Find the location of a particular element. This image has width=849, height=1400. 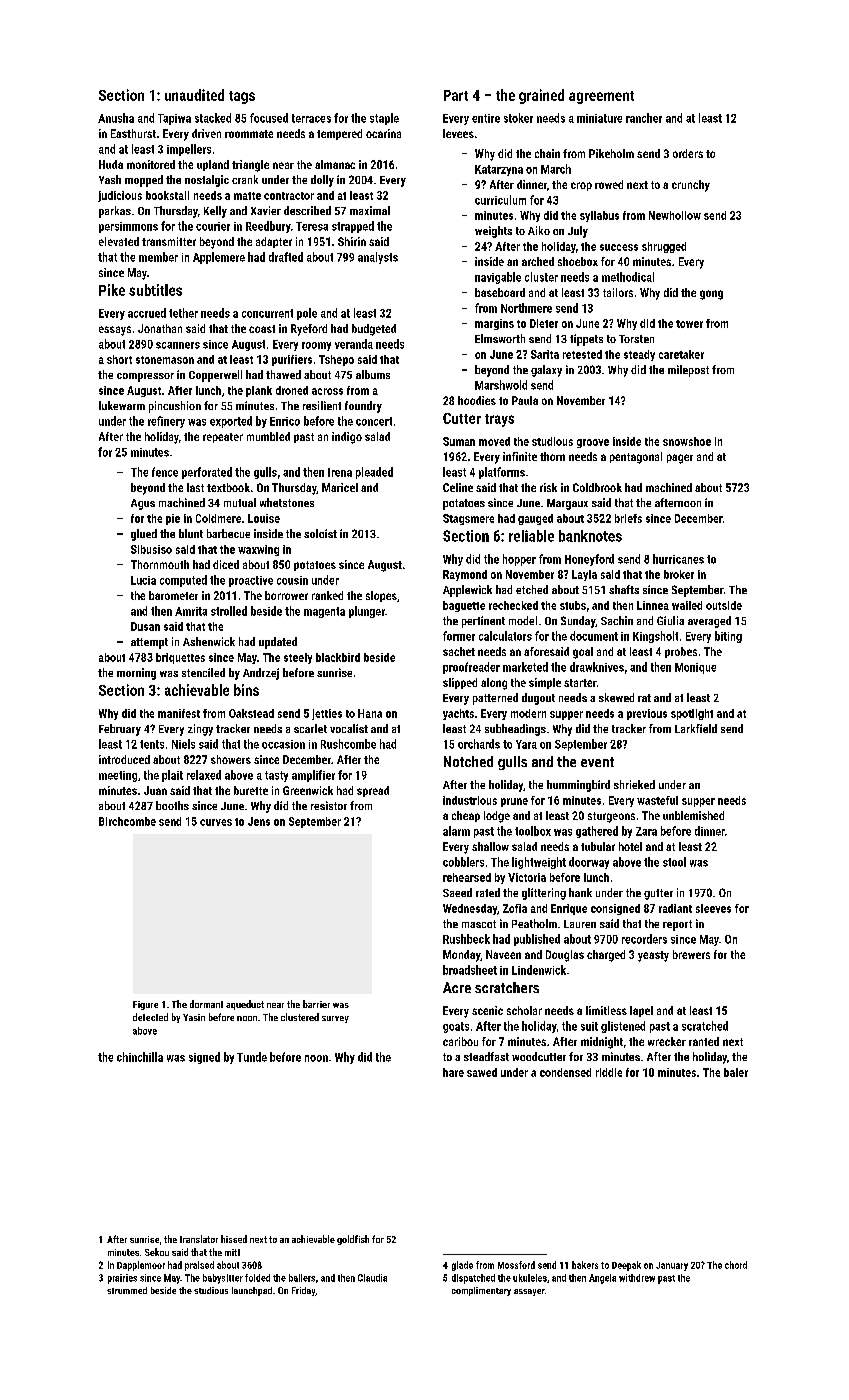

Birchcombe is located at coordinates (127, 821).
